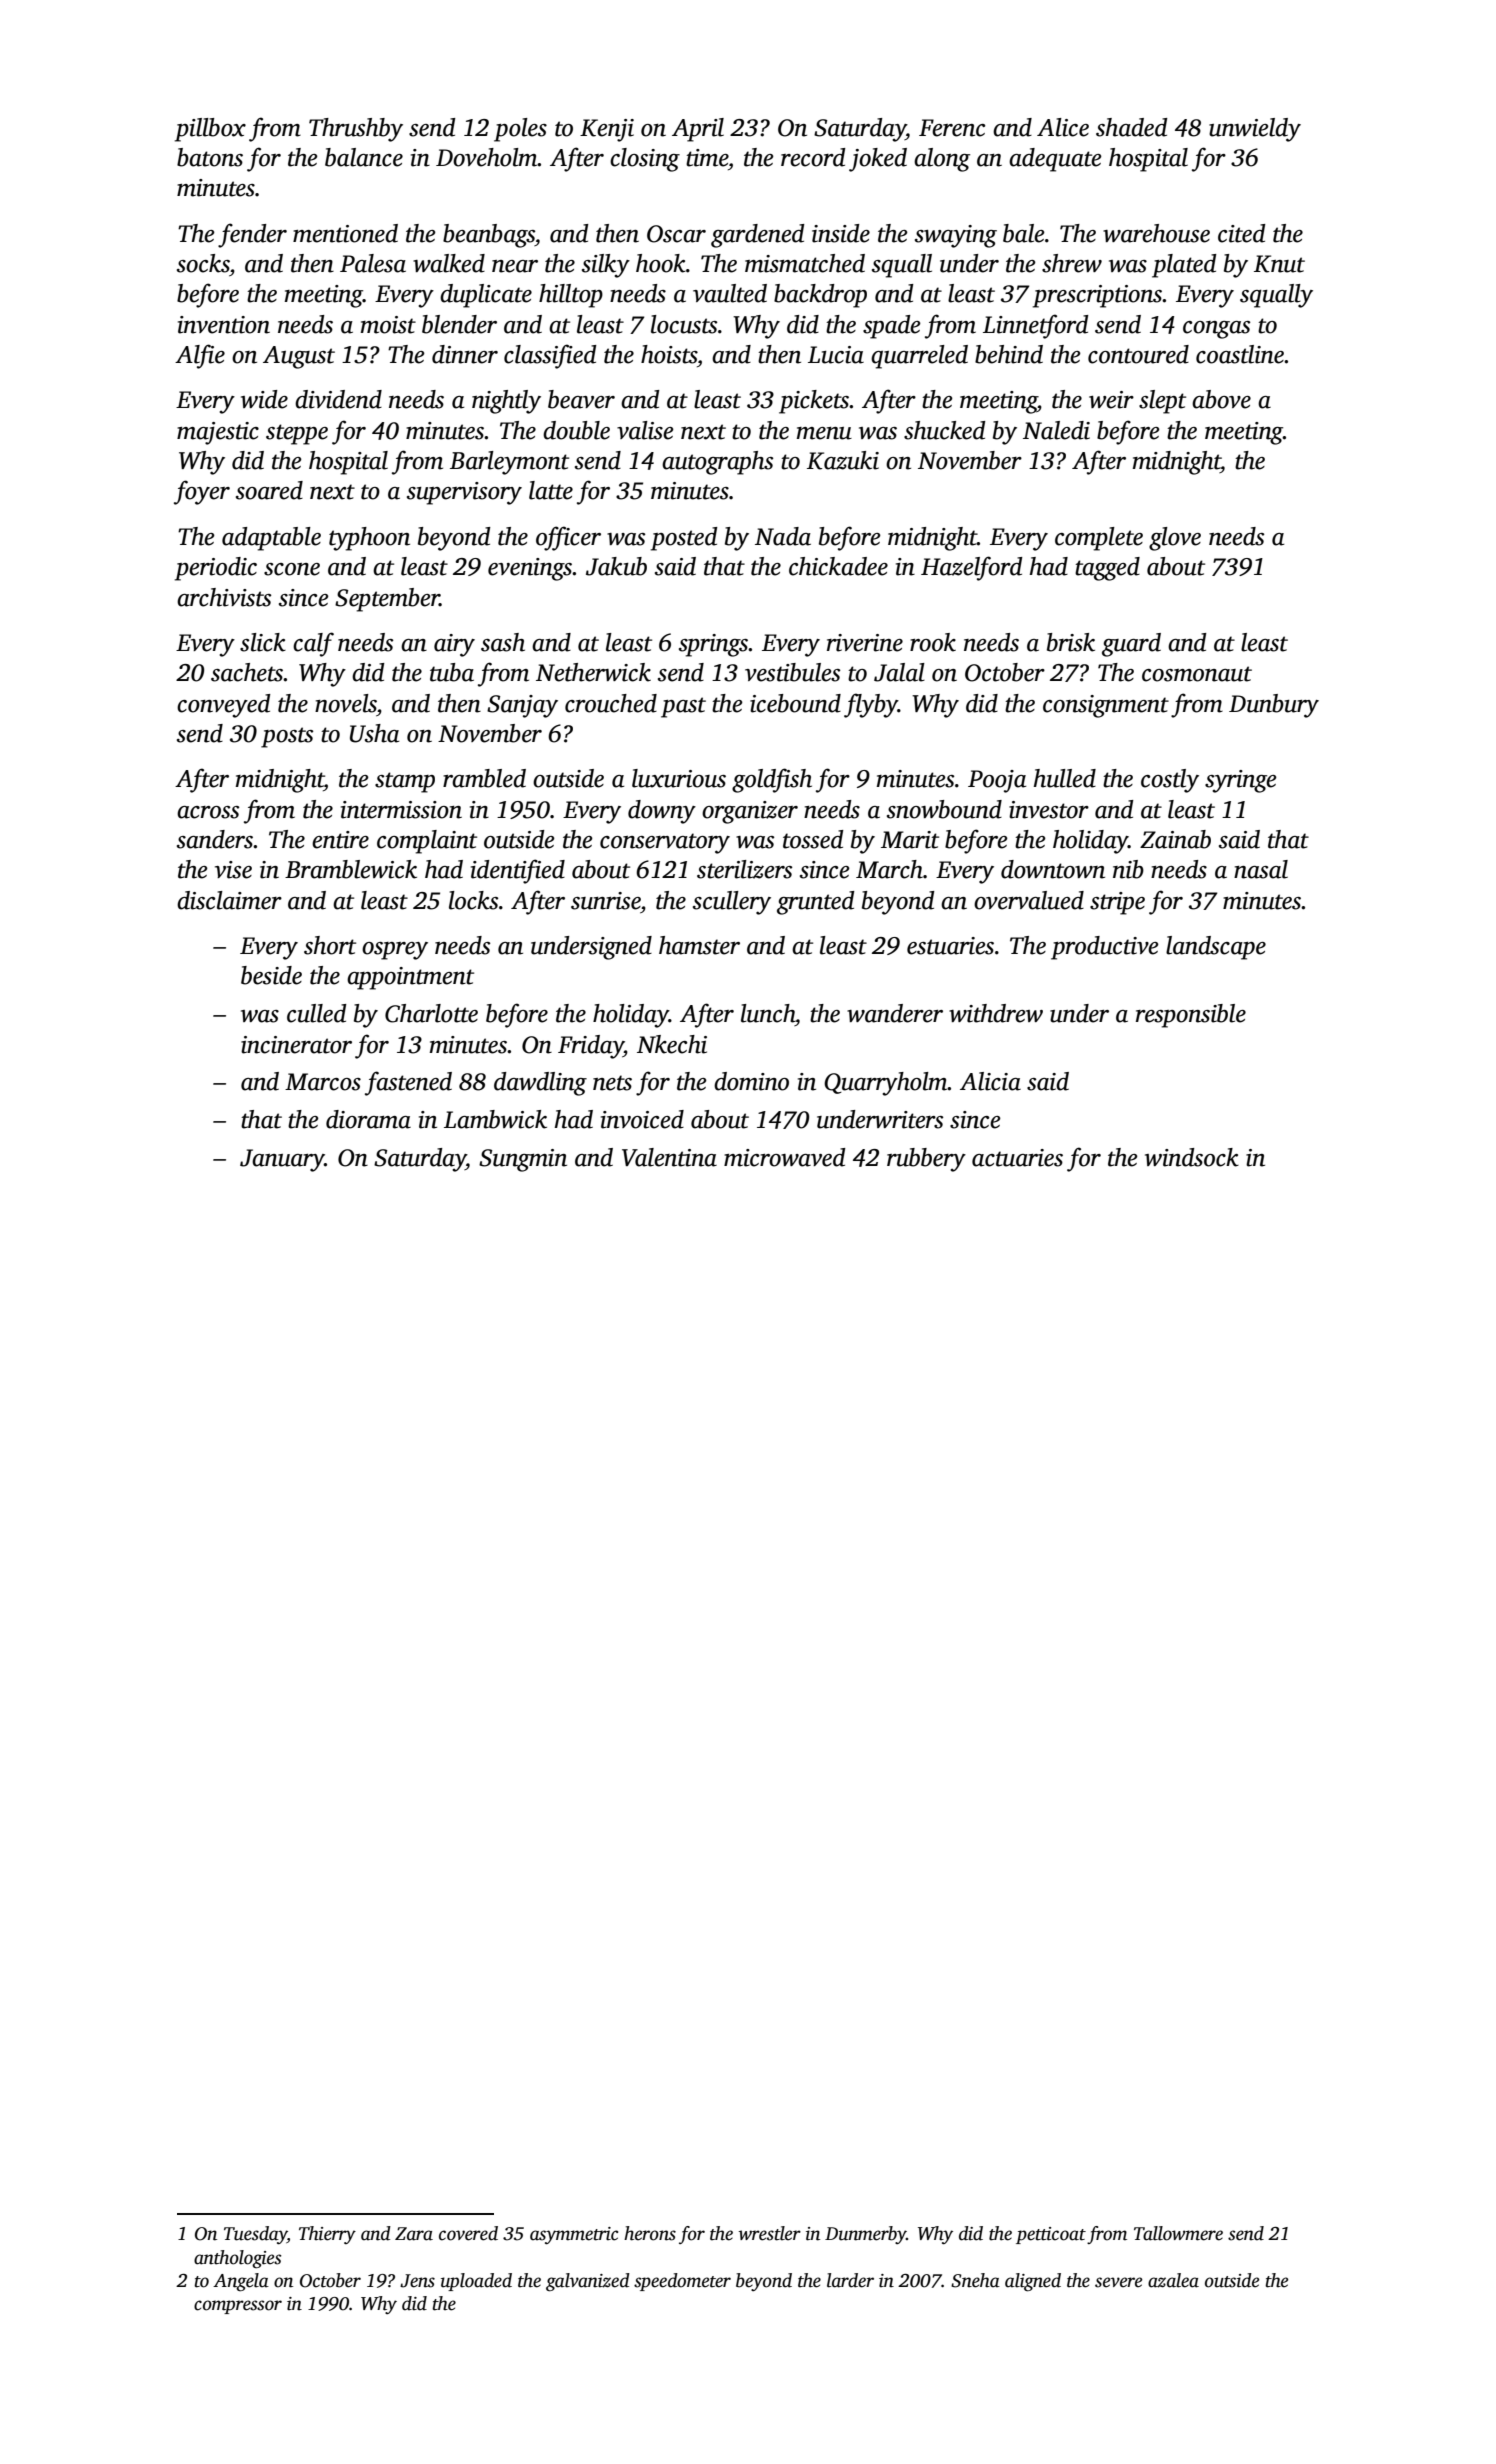 The height and width of the document is (2464, 1496). I want to click on unwieldy, so click(1255, 130).
